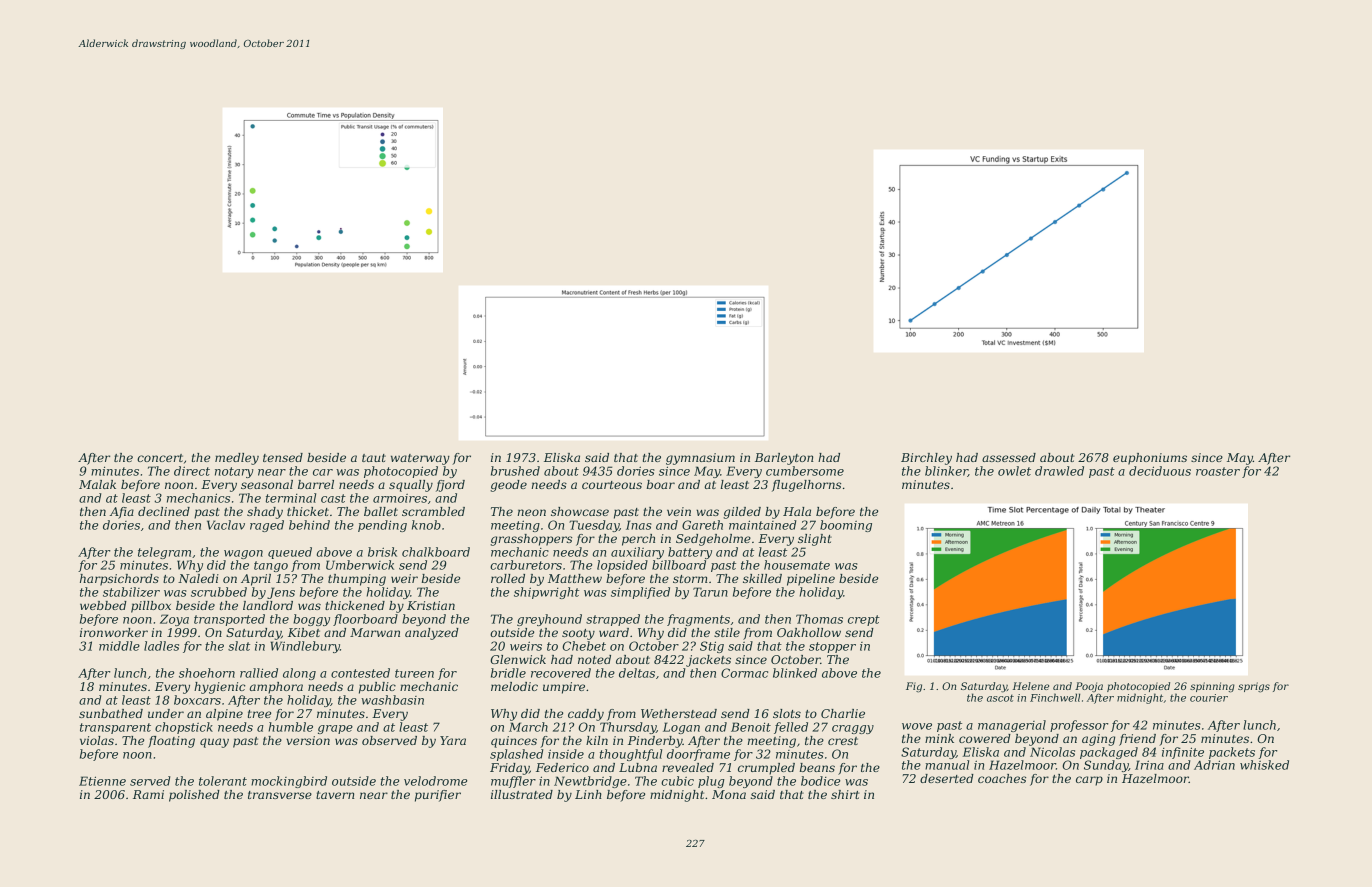 The width and height of the screenshot is (1372, 887). What do you see at coordinates (713, 540) in the screenshot?
I see `Sedgeholme` at bounding box center [713, 540].
